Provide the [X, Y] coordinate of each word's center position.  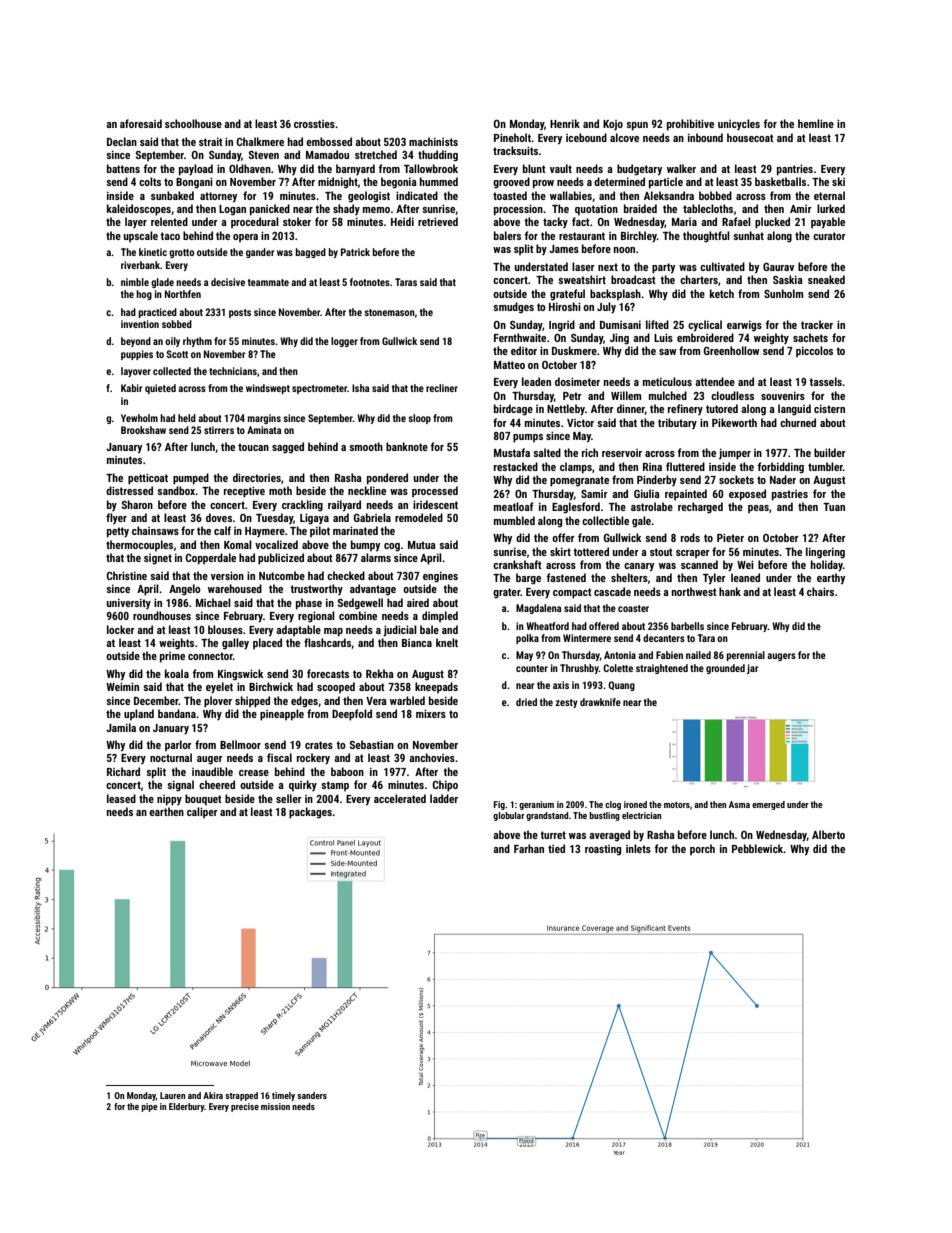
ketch [722, 293]
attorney [218, 197]
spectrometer [319, 389]
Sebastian [372, 744]
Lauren [172, 1095]
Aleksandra [669, 195]
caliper [202, 812]
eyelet [219, 688]
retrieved [438, 221]
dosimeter [577, 381]
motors [677, 805]
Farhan [529, 848]
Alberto [828, 834]
